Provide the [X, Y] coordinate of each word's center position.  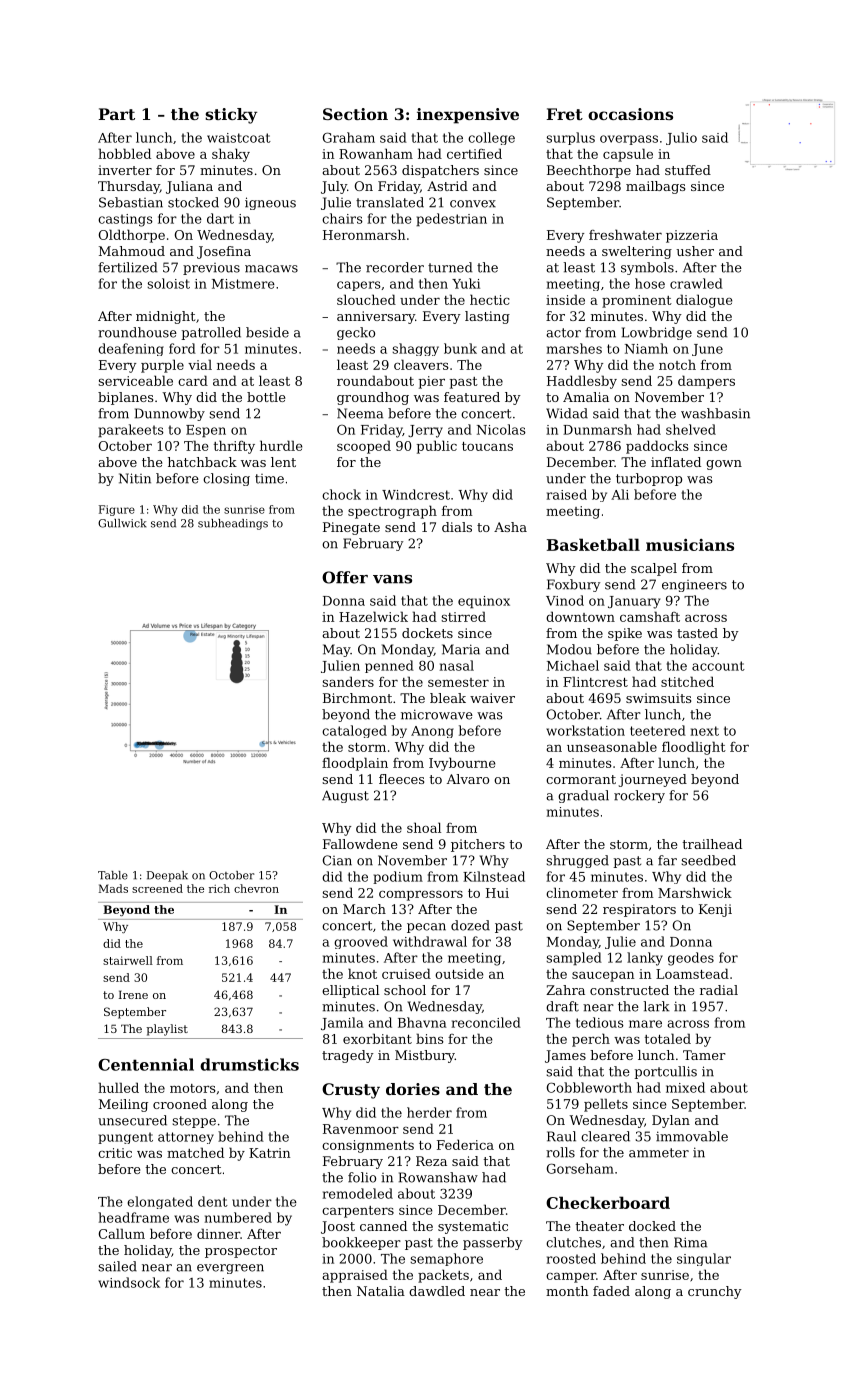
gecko [356, 333]
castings [125, 220]
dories [413, 1089]
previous [211, 269]
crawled [696, 283]
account [718, 666]
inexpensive [468, 116]
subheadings [233, 524]
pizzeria [692, 236]
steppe [194, 1122]
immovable [692, 1136]
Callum [122, 1233]
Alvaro [468, 779]
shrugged [578, 861]
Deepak [167, 876]
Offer [345, 577]
